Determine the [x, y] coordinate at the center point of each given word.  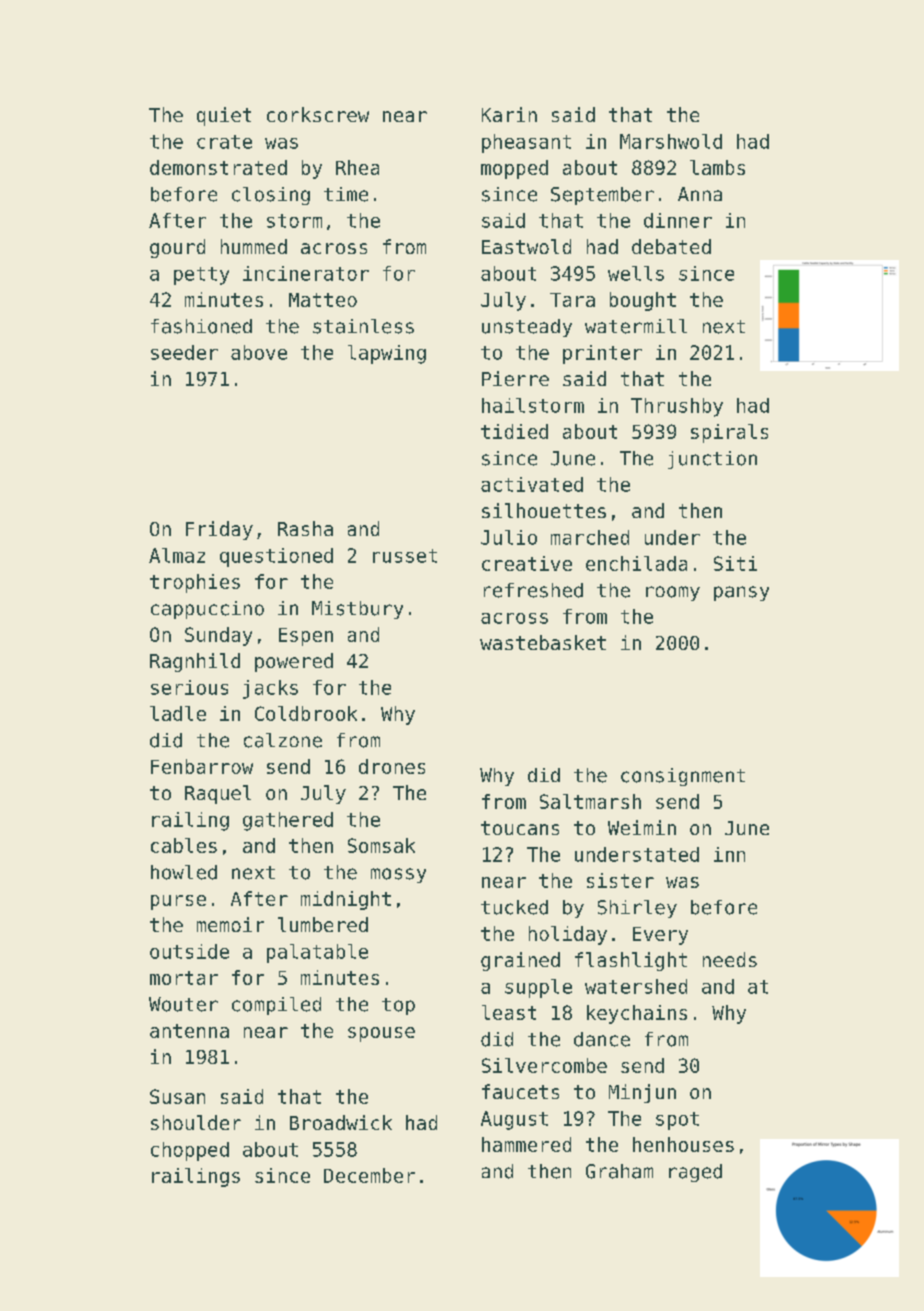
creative [527, 563]
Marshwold [671, 141]
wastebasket [543, 642]
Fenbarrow [202, 766]
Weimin [642, 827]
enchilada [636, 563]
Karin [509, 114]
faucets [520, 1091]
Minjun [642, 1093]
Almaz [177, 555]
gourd [177, 248]
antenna [189, 1031]
